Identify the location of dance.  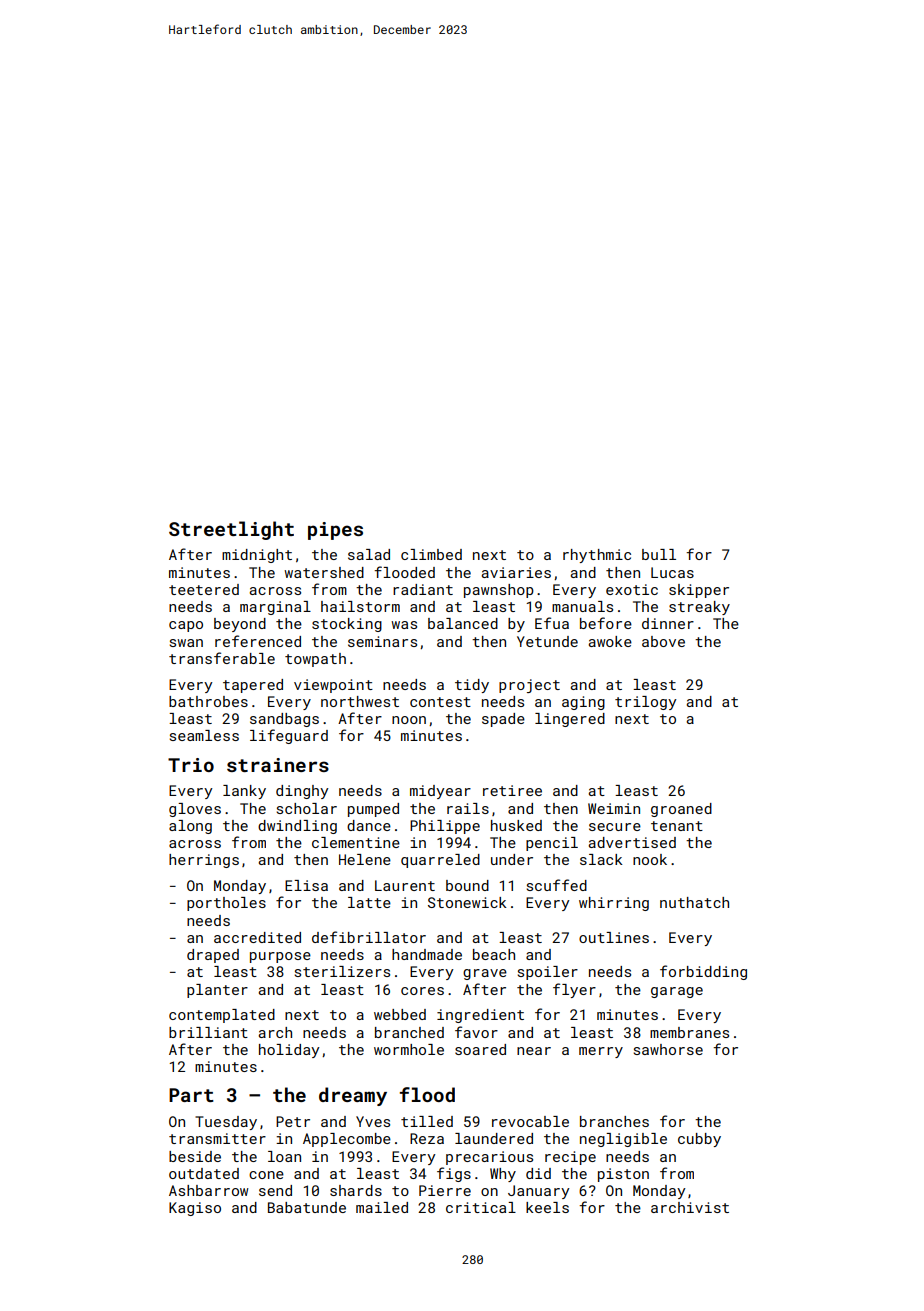
(369, 825).
